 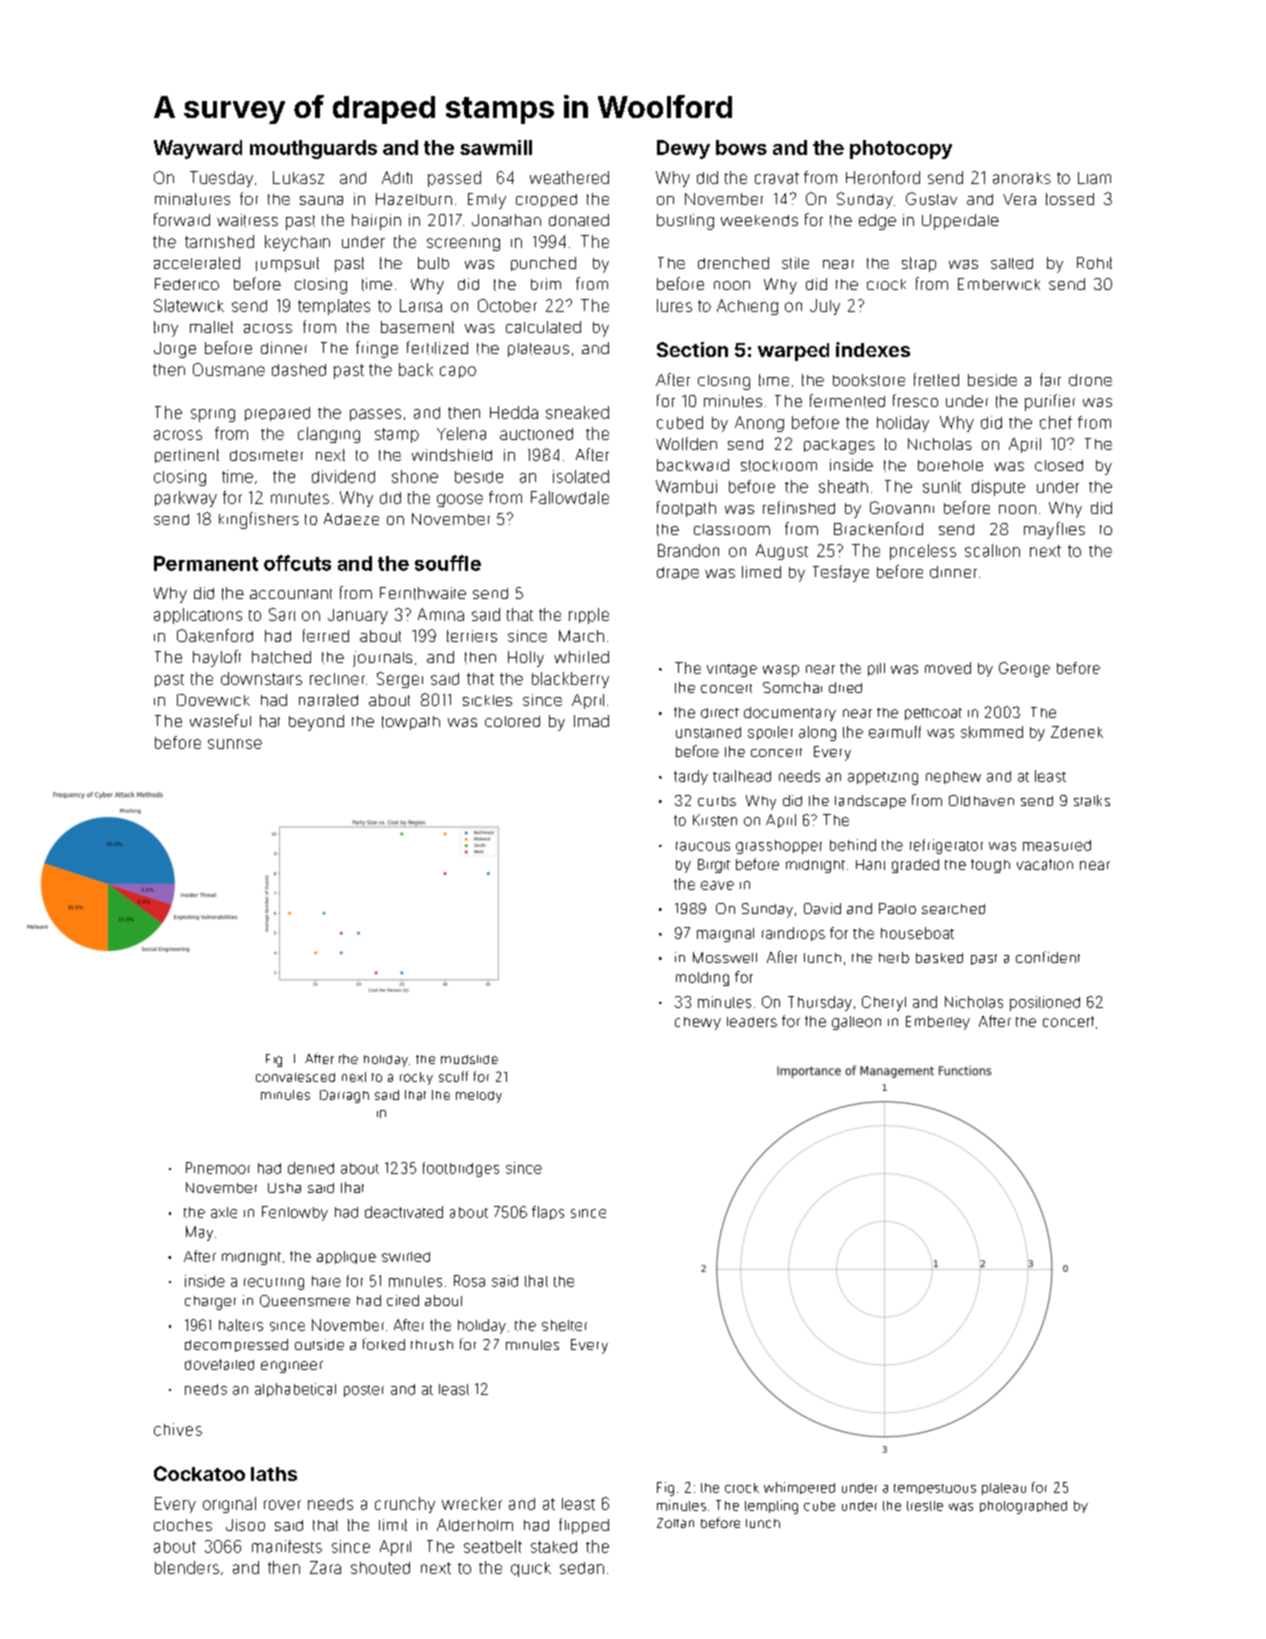 I want to click on mudslide, so click(x=469, y=1059).
